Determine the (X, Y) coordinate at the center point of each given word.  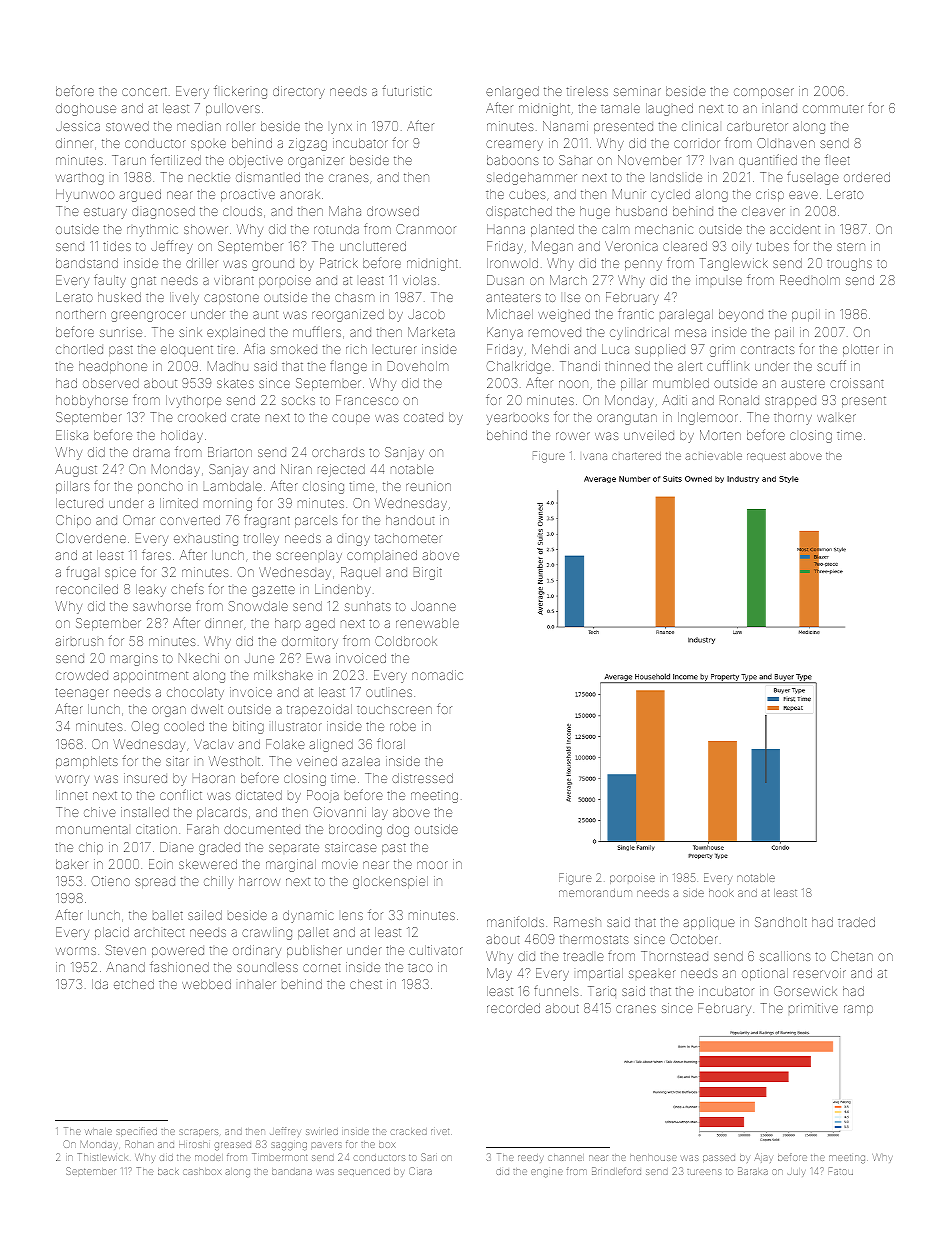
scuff (831, 365)
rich (356, 349)
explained (236, 333)
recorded (513, 1008)
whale (98, 1132)
